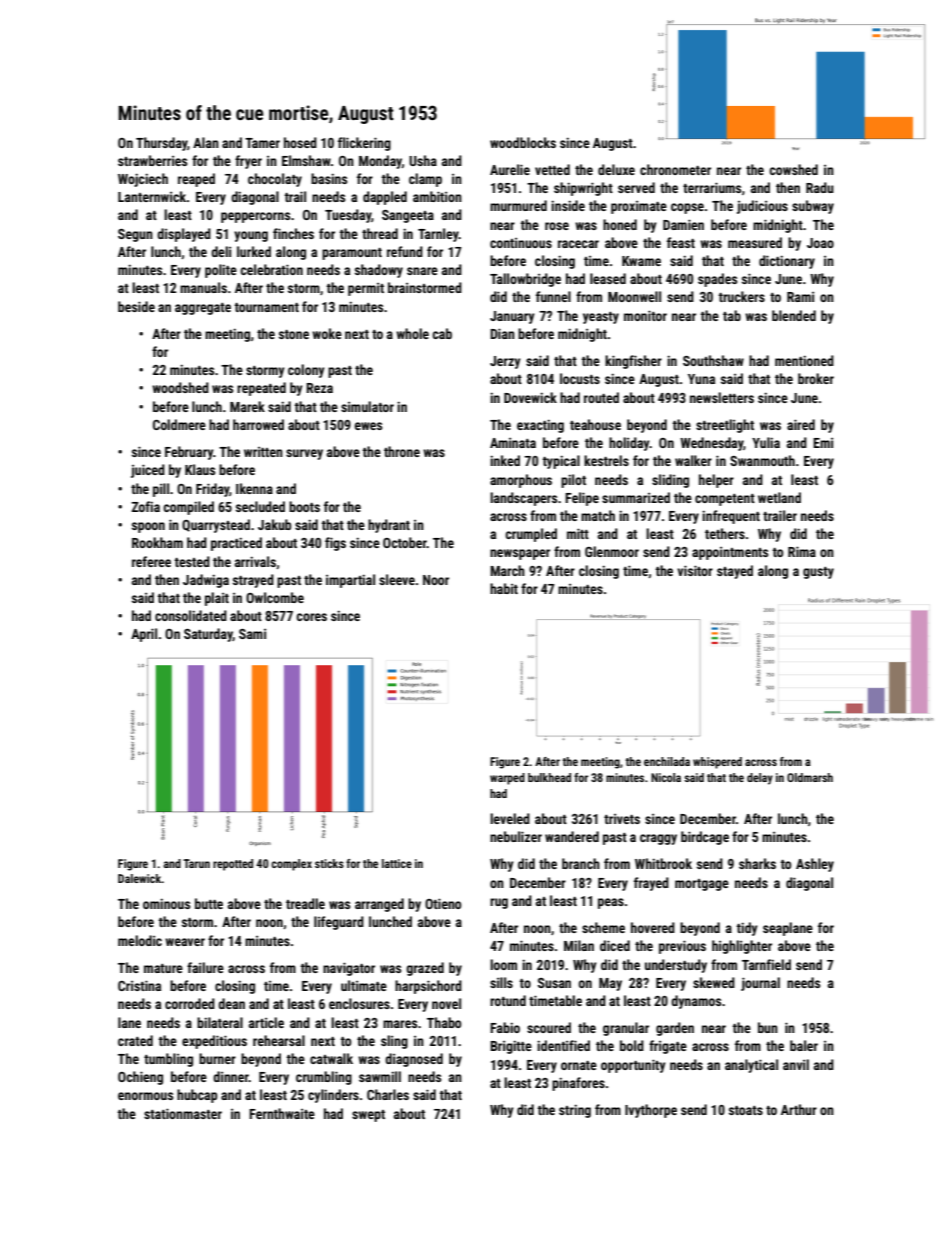  Describe the element at coordinates (217, 1058) in the screenshot. I see `burner` at that location.
